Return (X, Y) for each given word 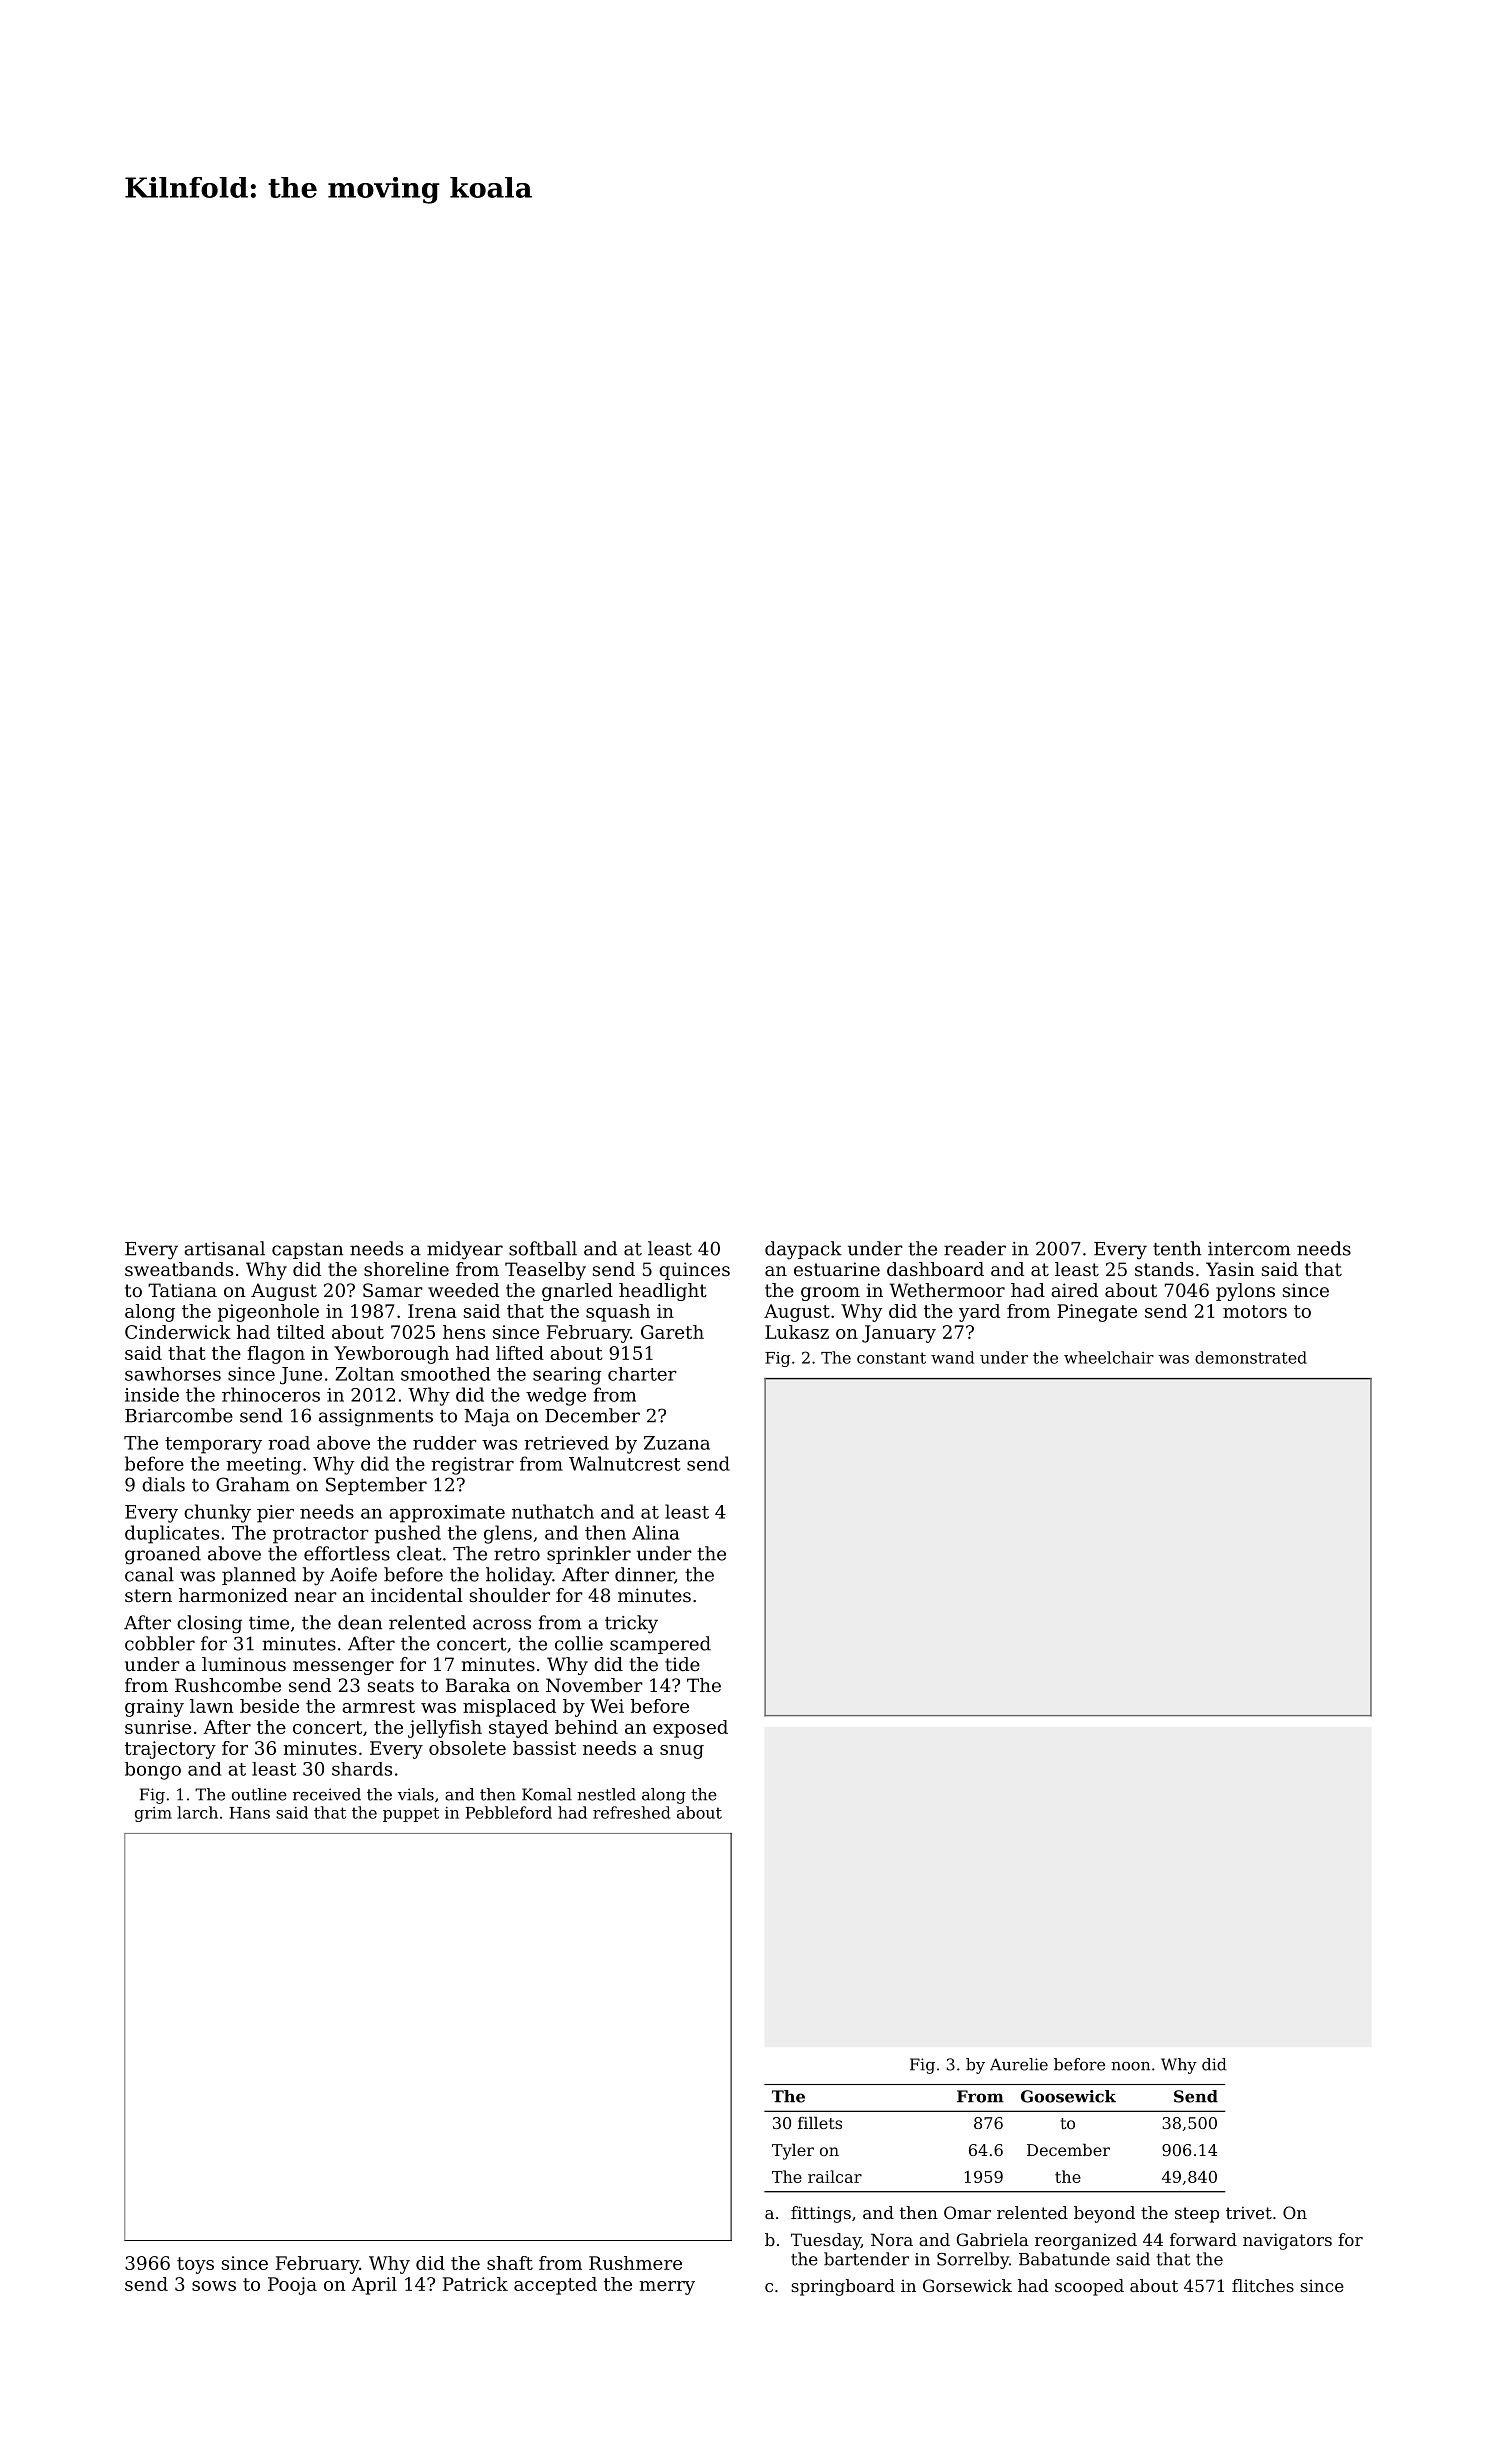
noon (1130, 2066)
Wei (607, 1706)
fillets (820, 2122)
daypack (803, 1250)
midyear (465, 1250)
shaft (510, 2263)
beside (269, 1706)
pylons (1245, 1292)
